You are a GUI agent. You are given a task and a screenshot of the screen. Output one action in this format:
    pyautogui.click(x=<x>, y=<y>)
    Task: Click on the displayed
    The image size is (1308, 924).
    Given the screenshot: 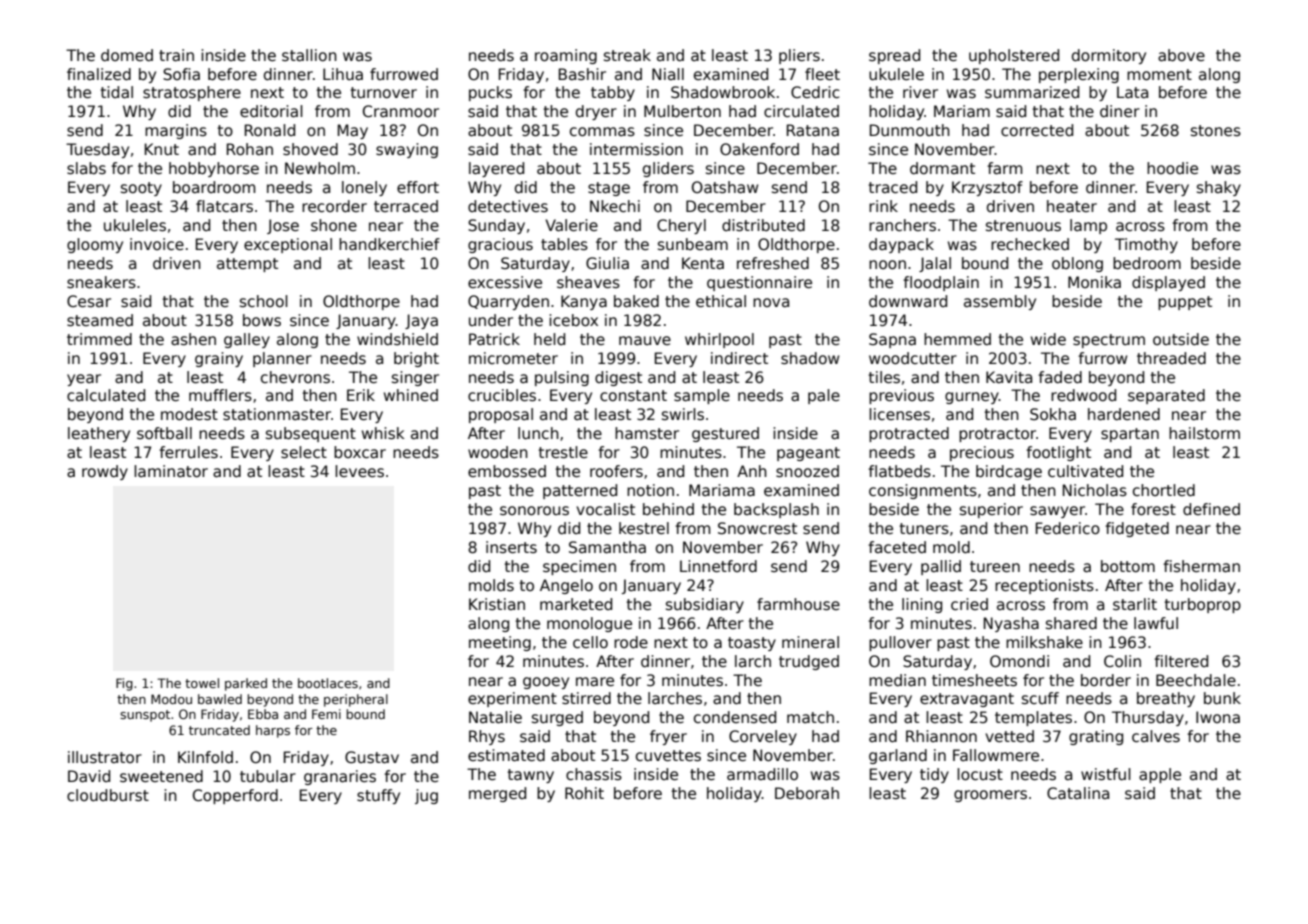 What is the action you would take?
    pyautogui.click(x=1168, y=283)
